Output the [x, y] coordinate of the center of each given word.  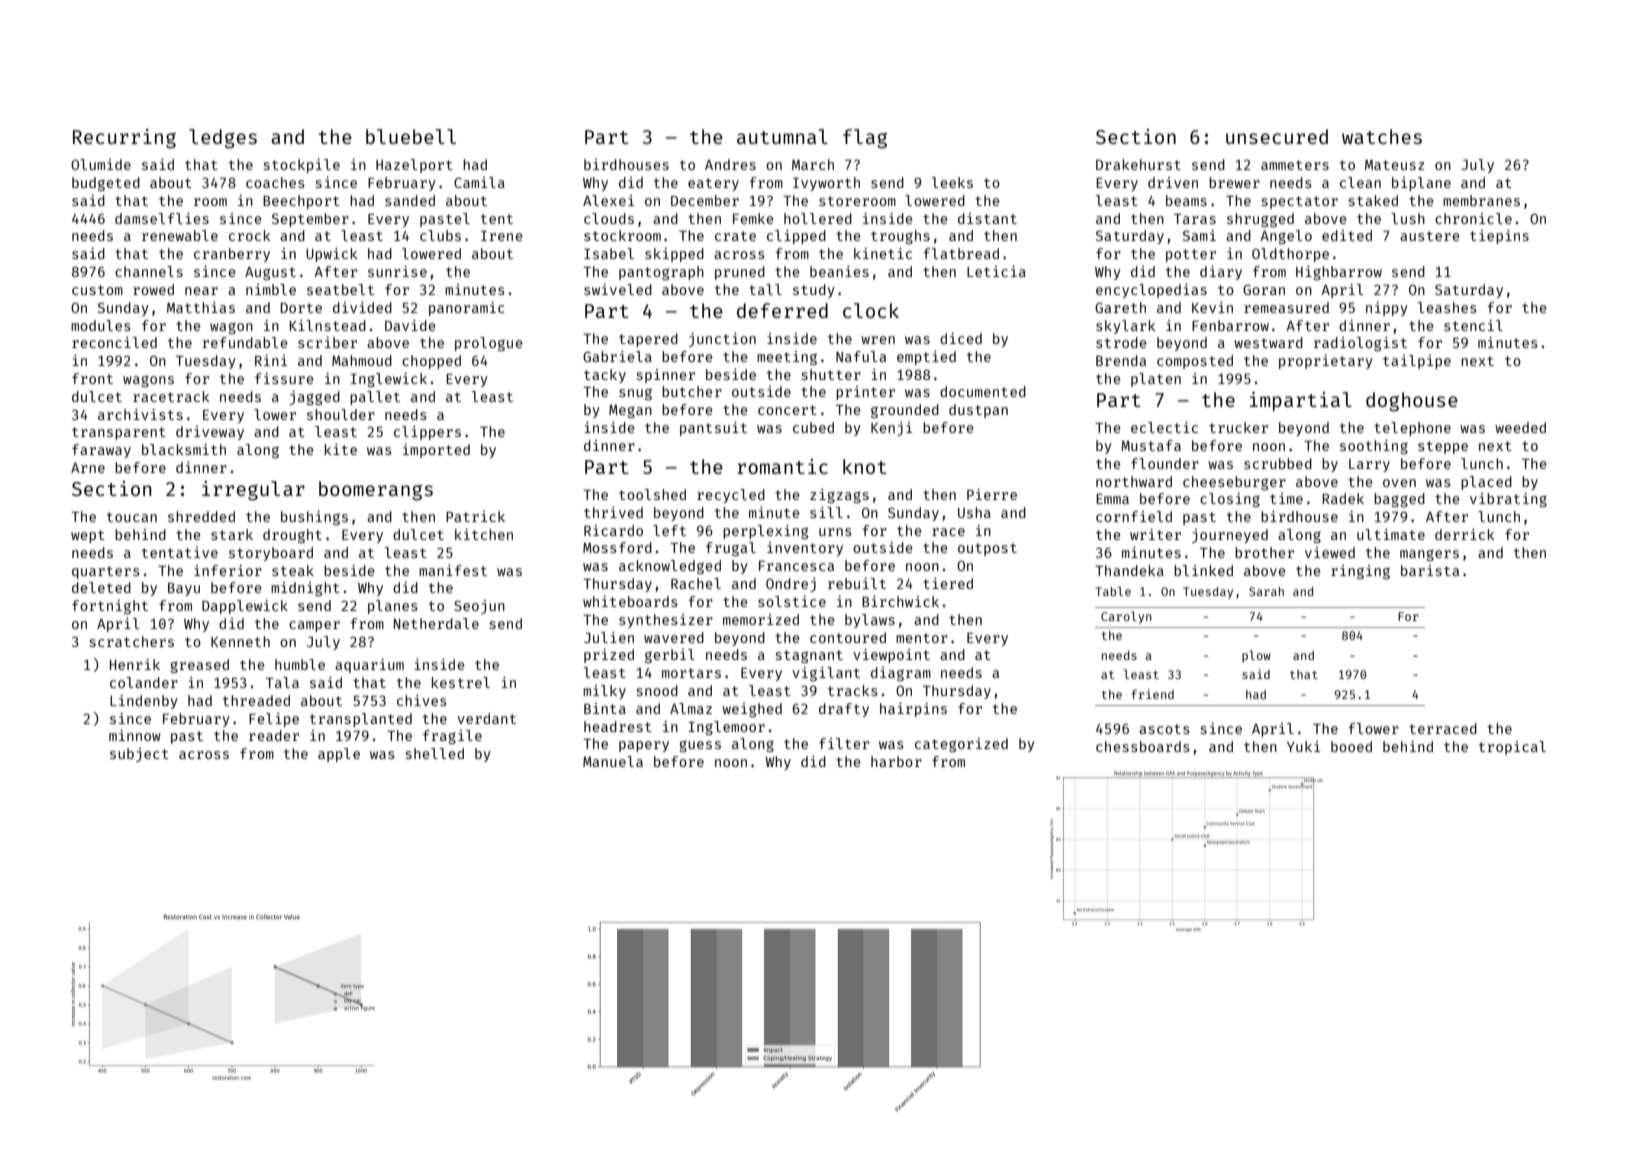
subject [139, 755]
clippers [427, 433]
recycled [731, 496]
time [1286, 498]
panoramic [466, 309]
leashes [1447, 307]
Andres [730, 164]
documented [983, 391]
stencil [1473, 325]
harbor [896, 761]
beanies [839, 271]
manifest [453, 570]
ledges [223, 139]
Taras [1195, 219]
